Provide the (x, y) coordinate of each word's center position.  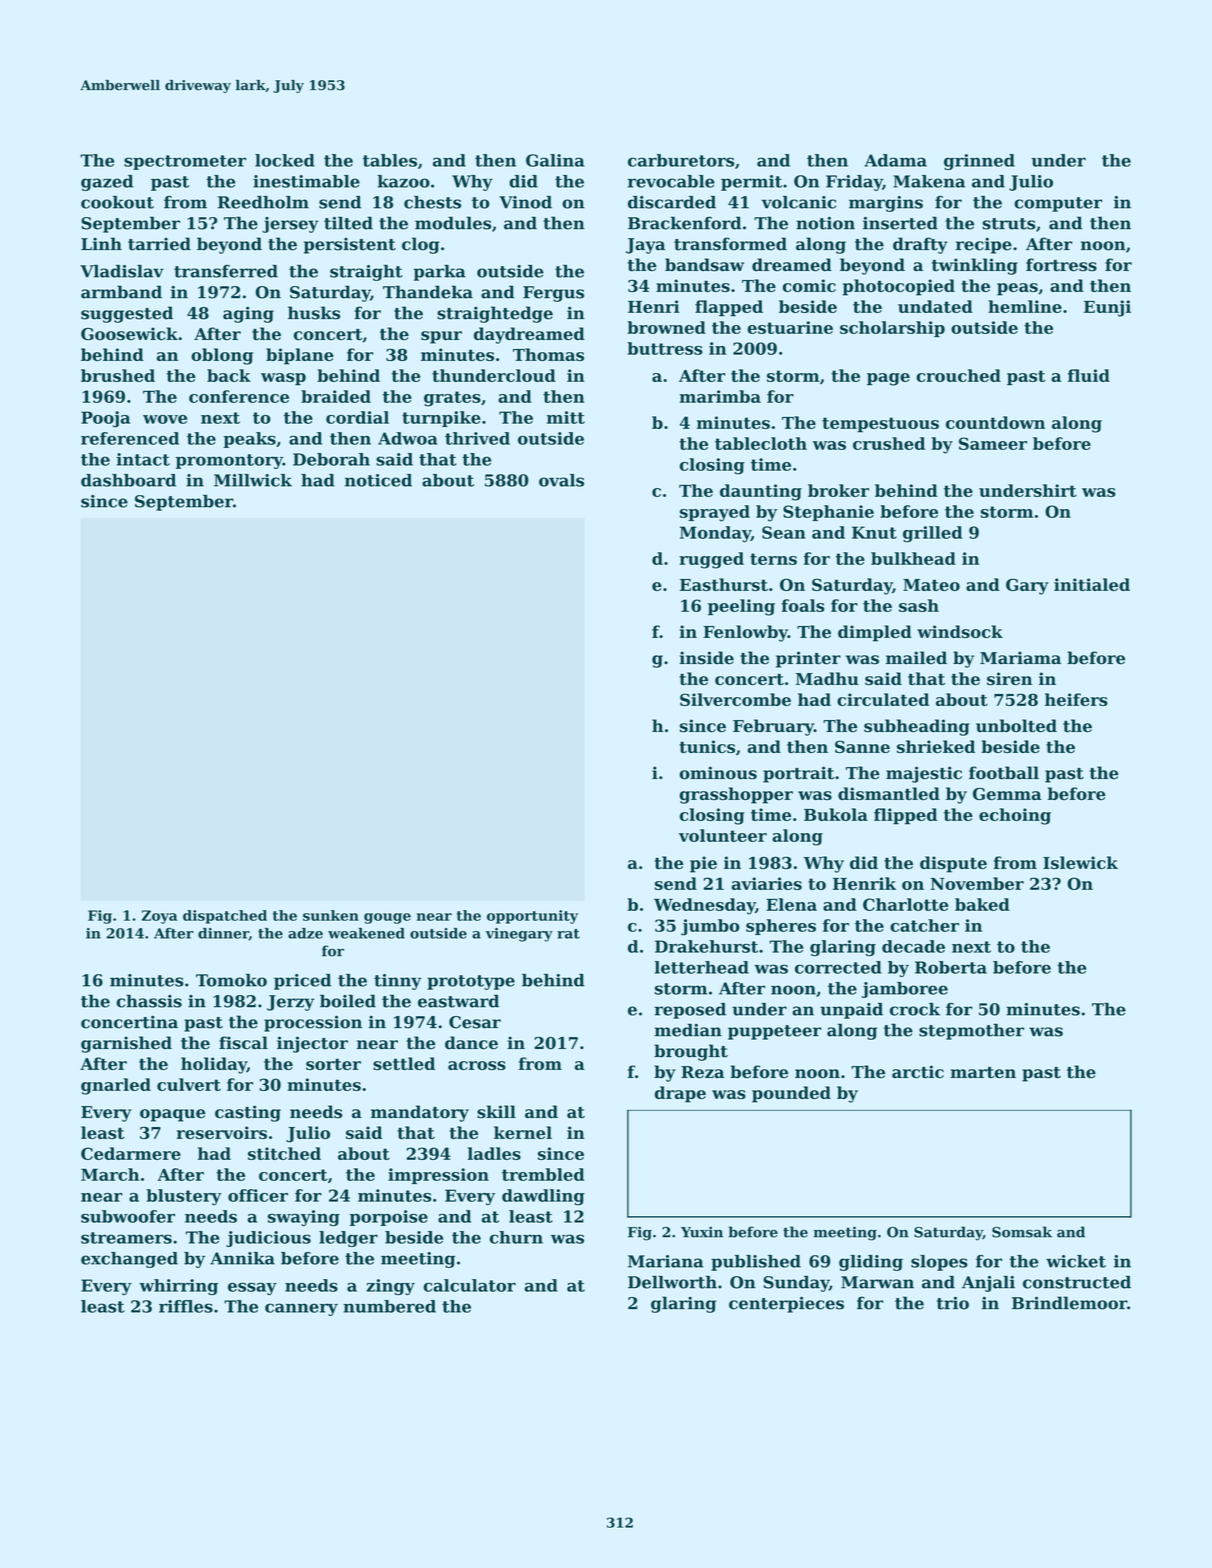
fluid (1089, 375)
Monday (715, 534)
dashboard (128, 480)
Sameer (993, 443)
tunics (707, 746)
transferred (226, 271)
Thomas (548, 354)
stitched (284, 1153)
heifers (1076, 699)
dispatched (225, 917)
